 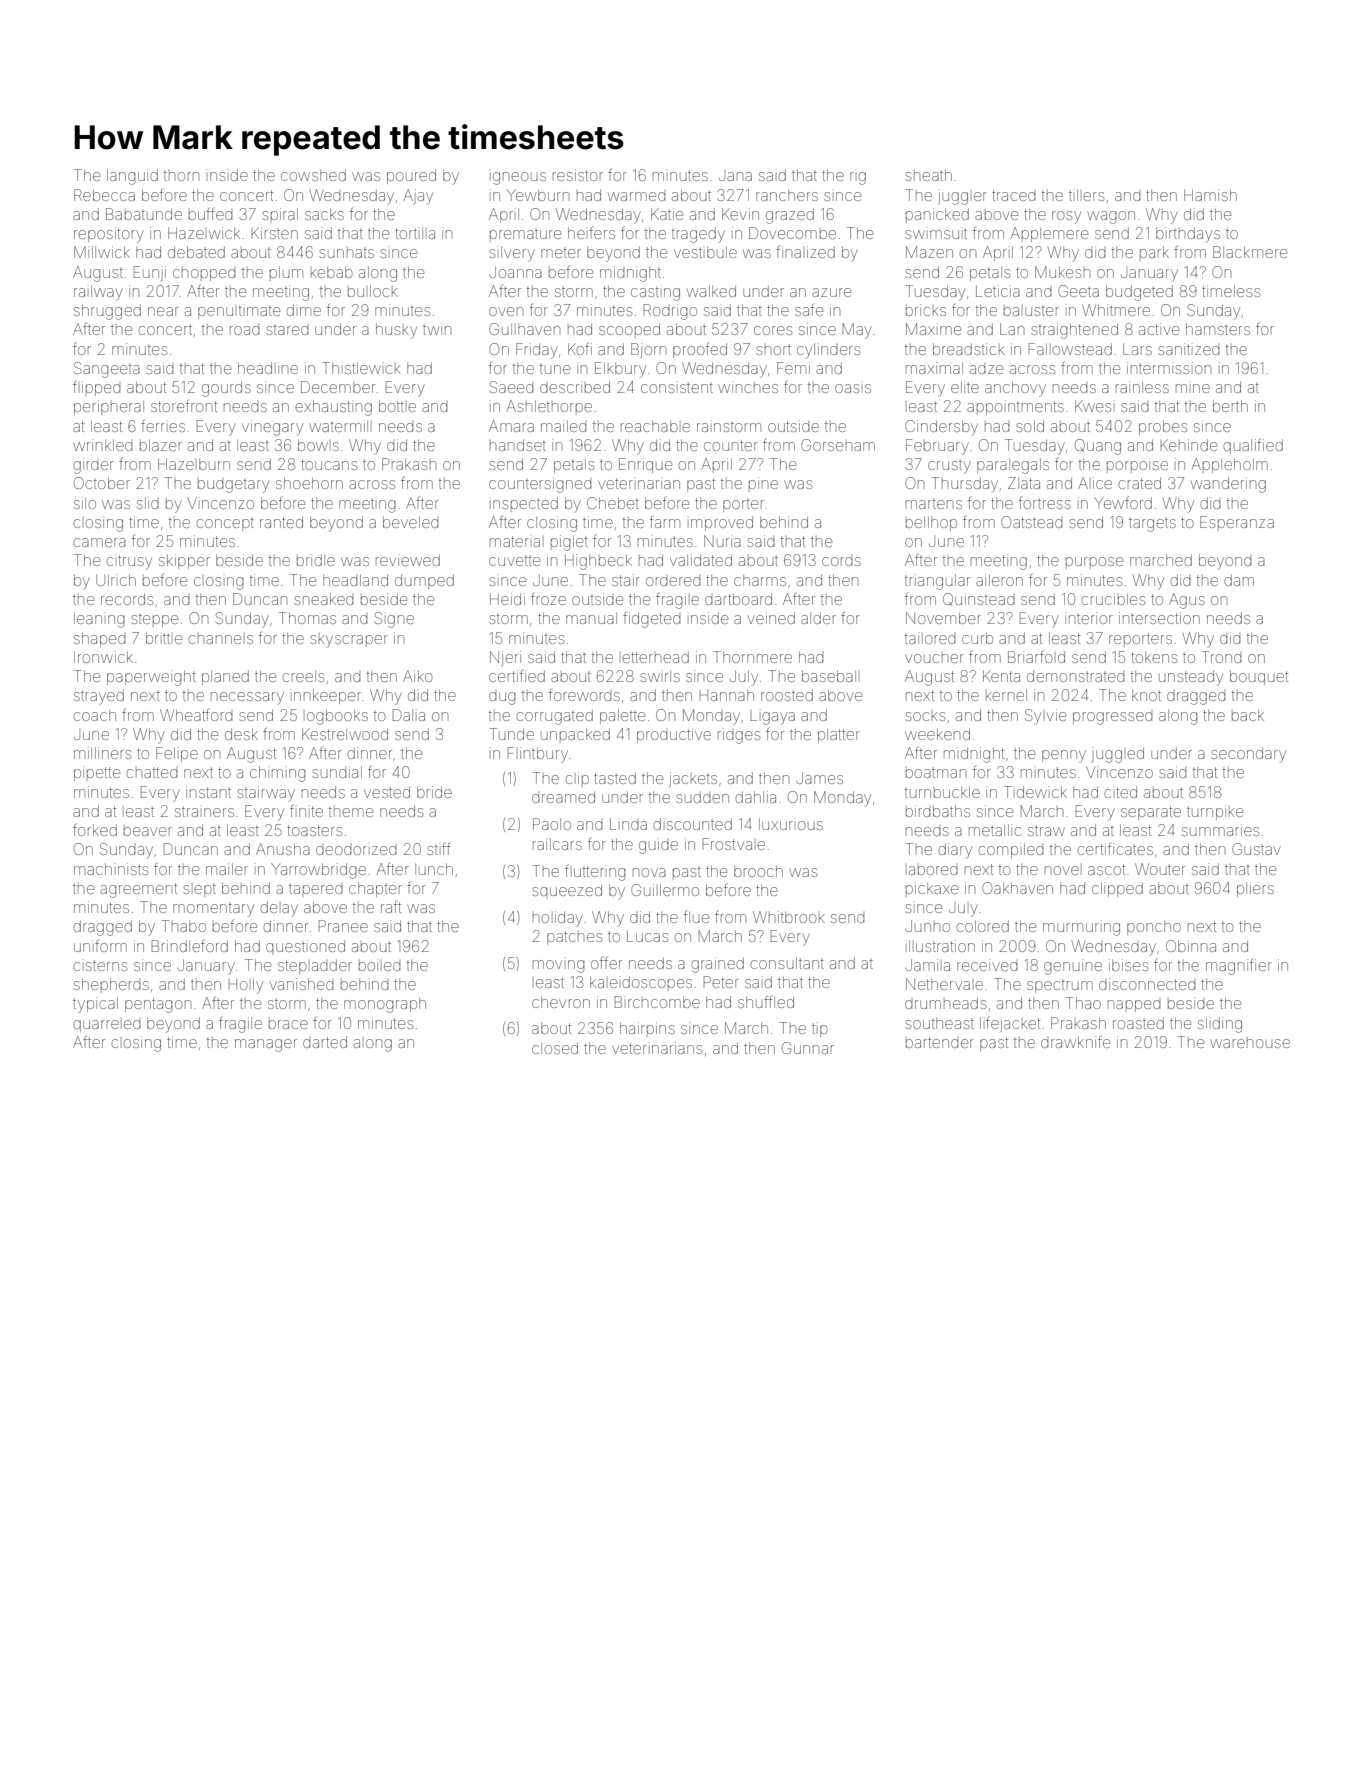 What do you see at coordinates (184, 561) in the page?
I see `skipper` at bounding box center [184, 561].
